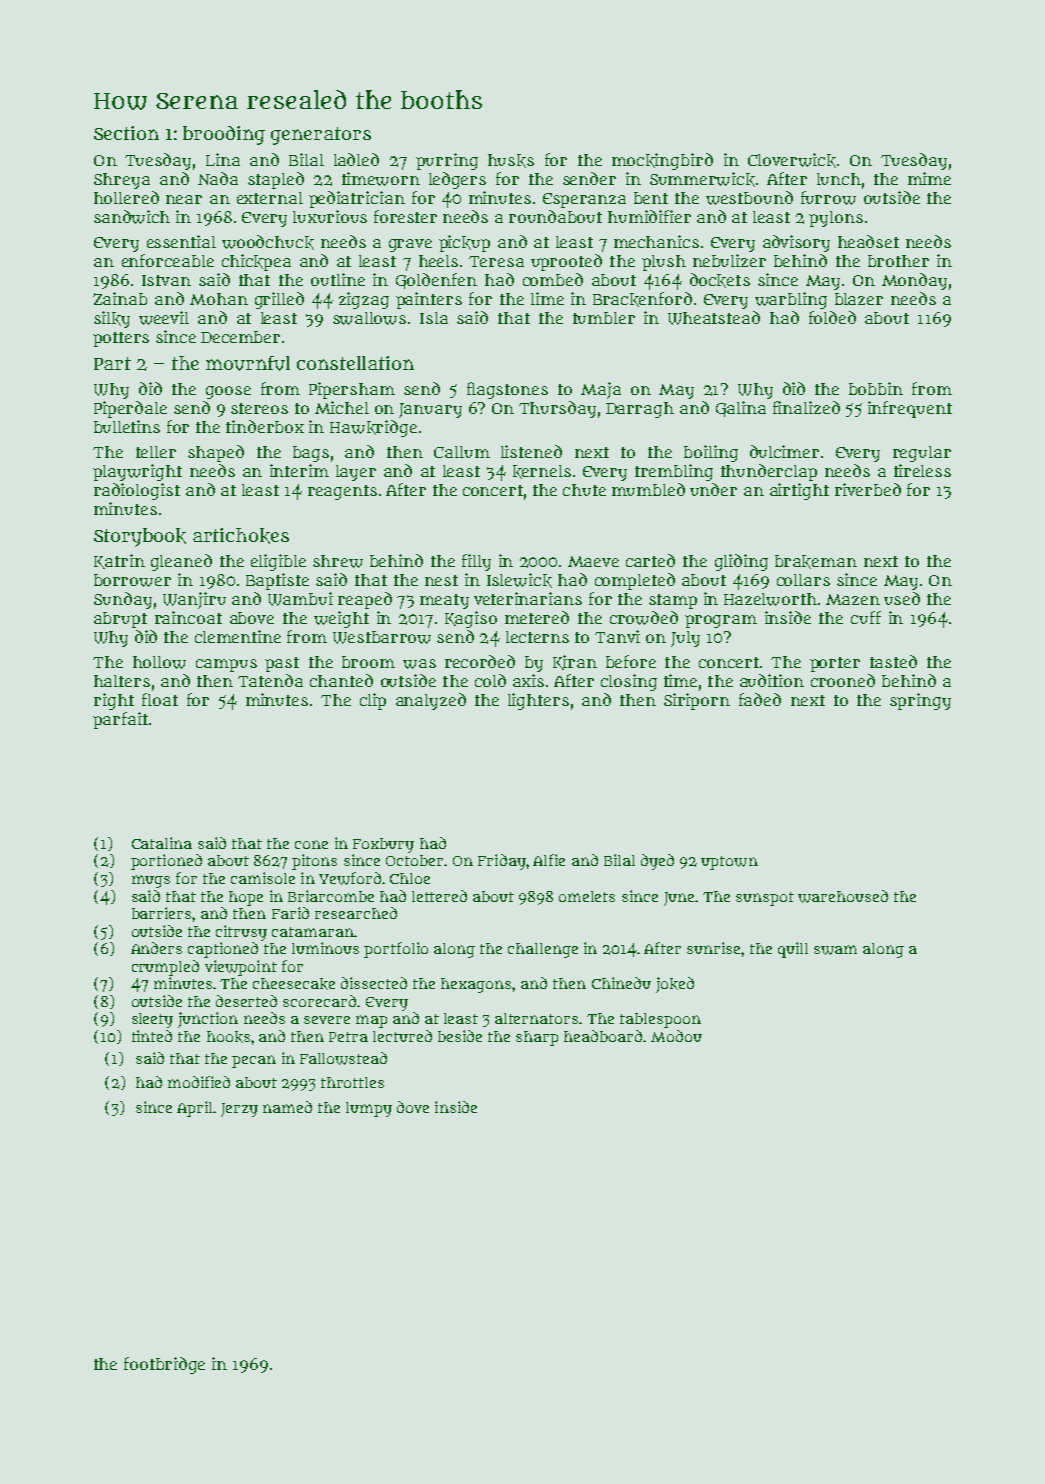 This page has height=1484, width=1045. I want to click on Friday, so click(502, 862).
